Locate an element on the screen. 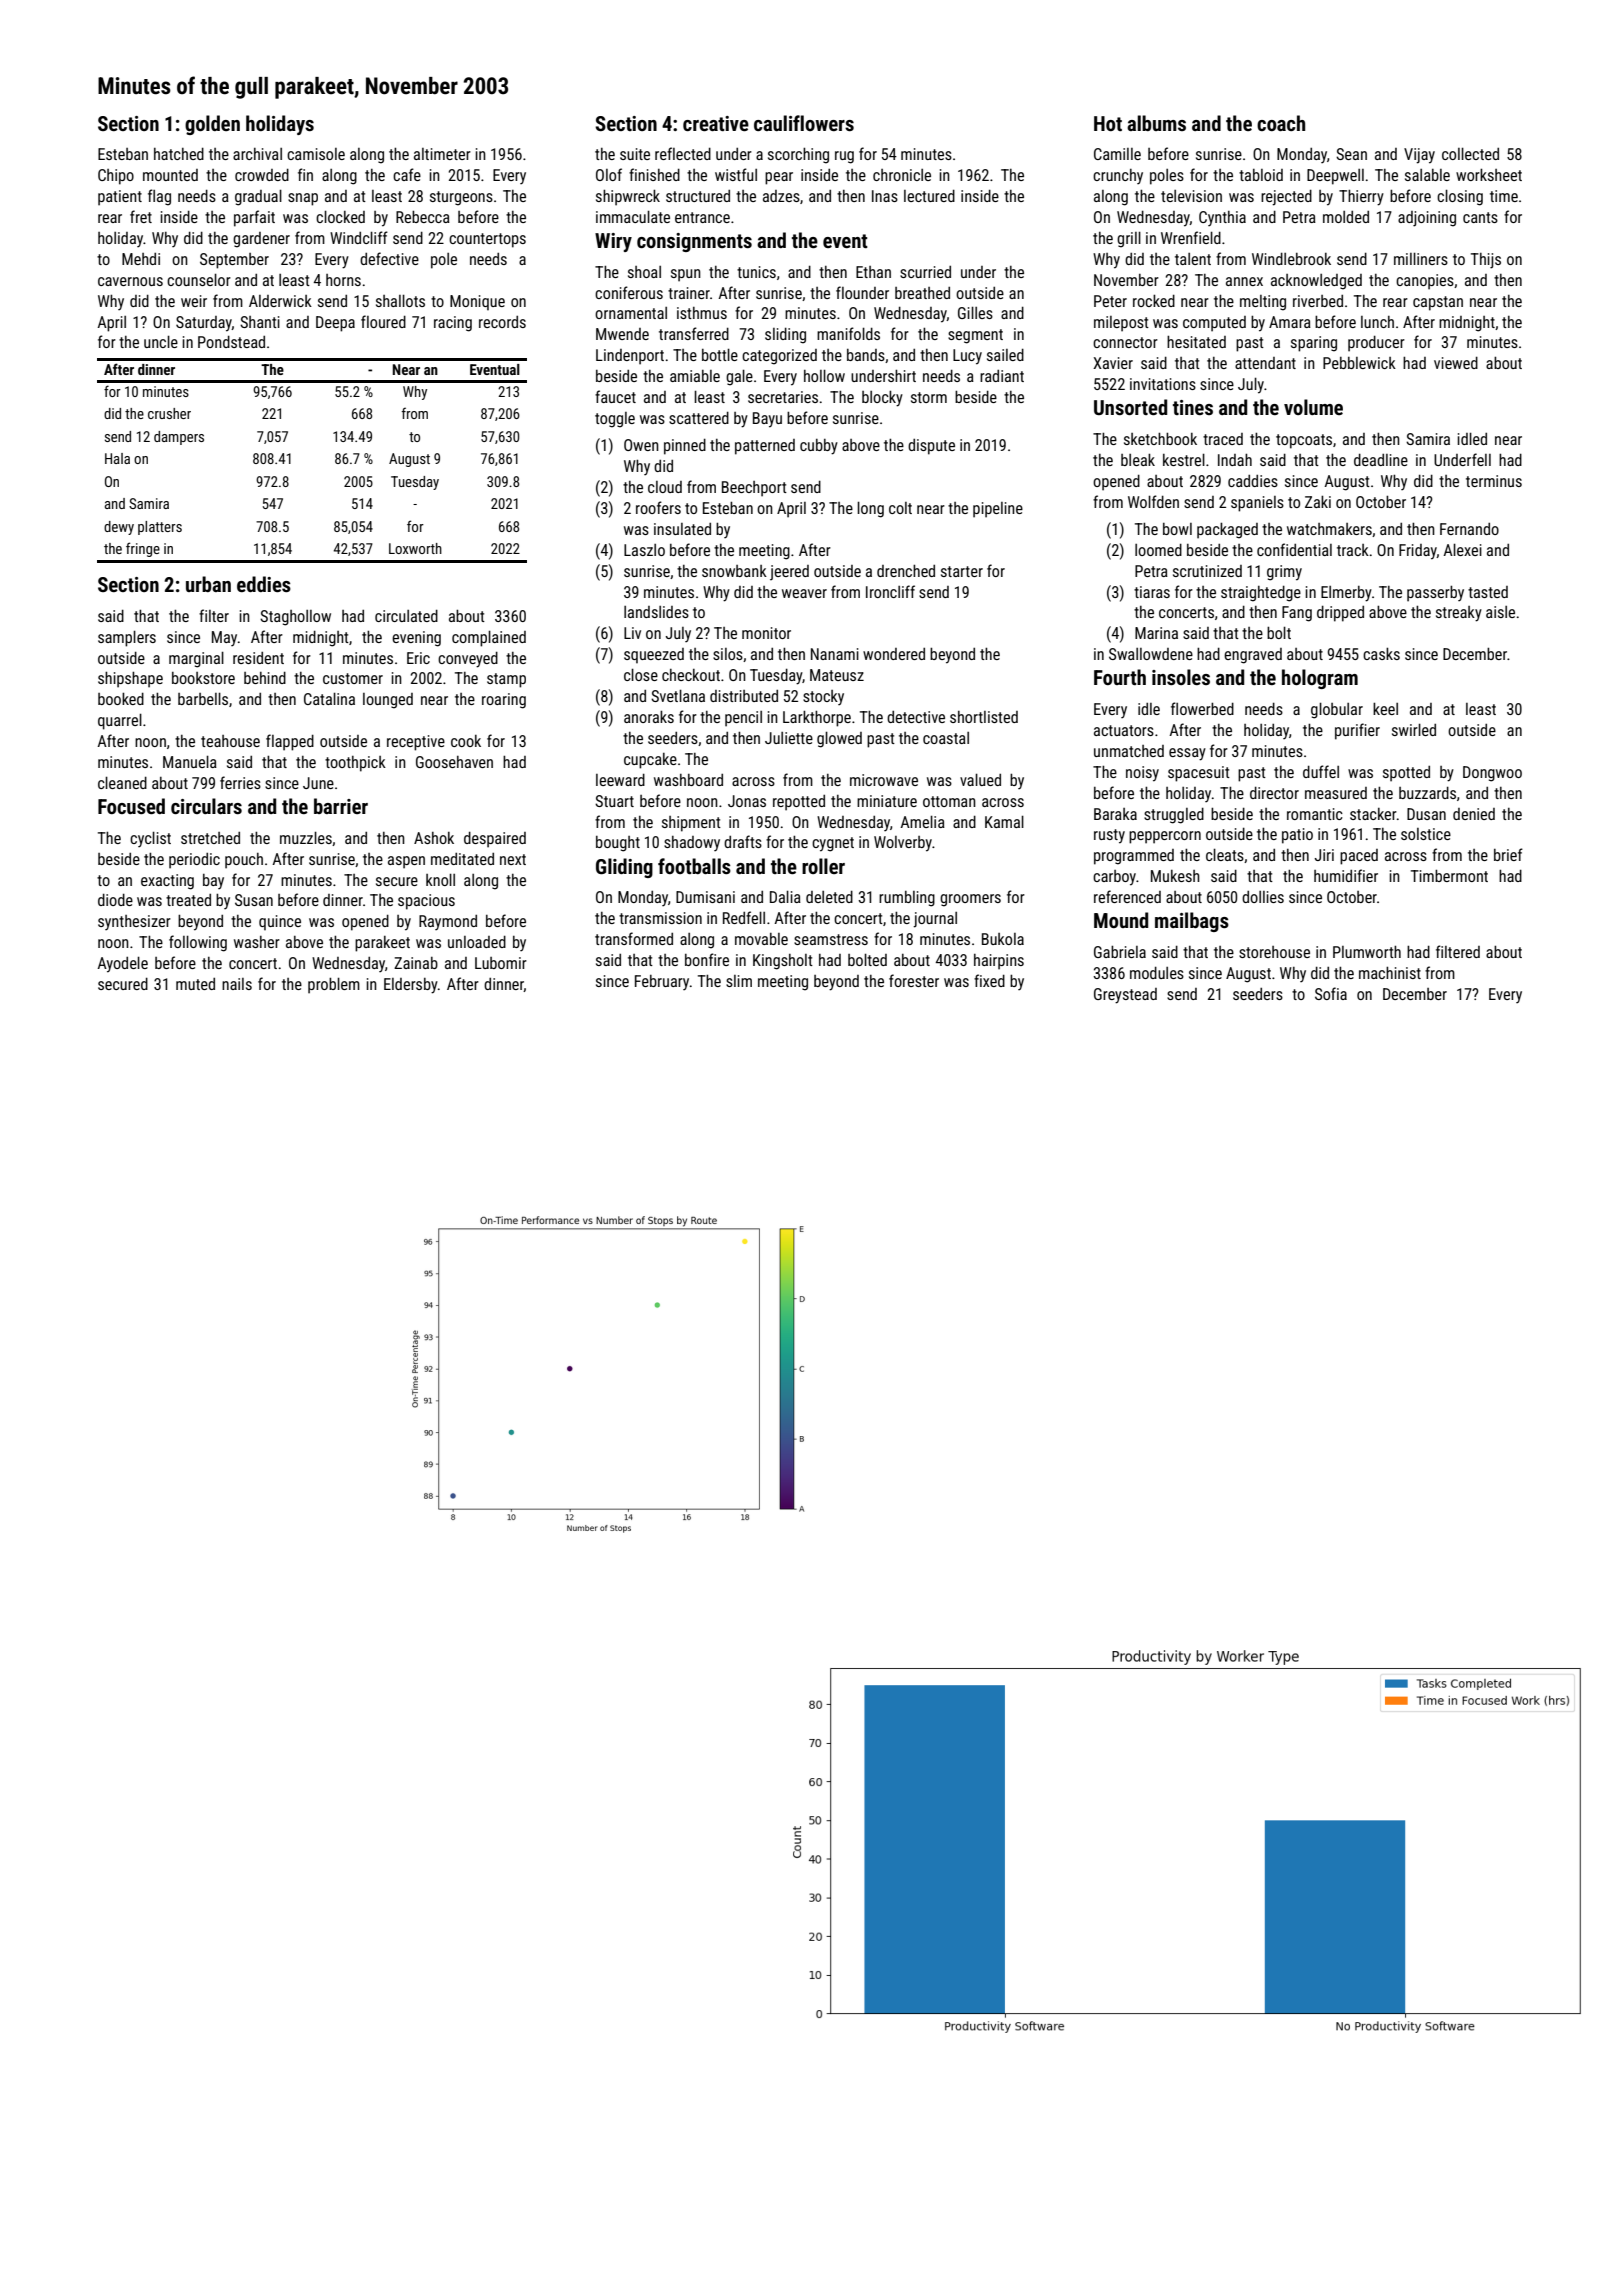 This screenshot has height=2292, width=1620. Gliding is located at coordinates (624, 868).
